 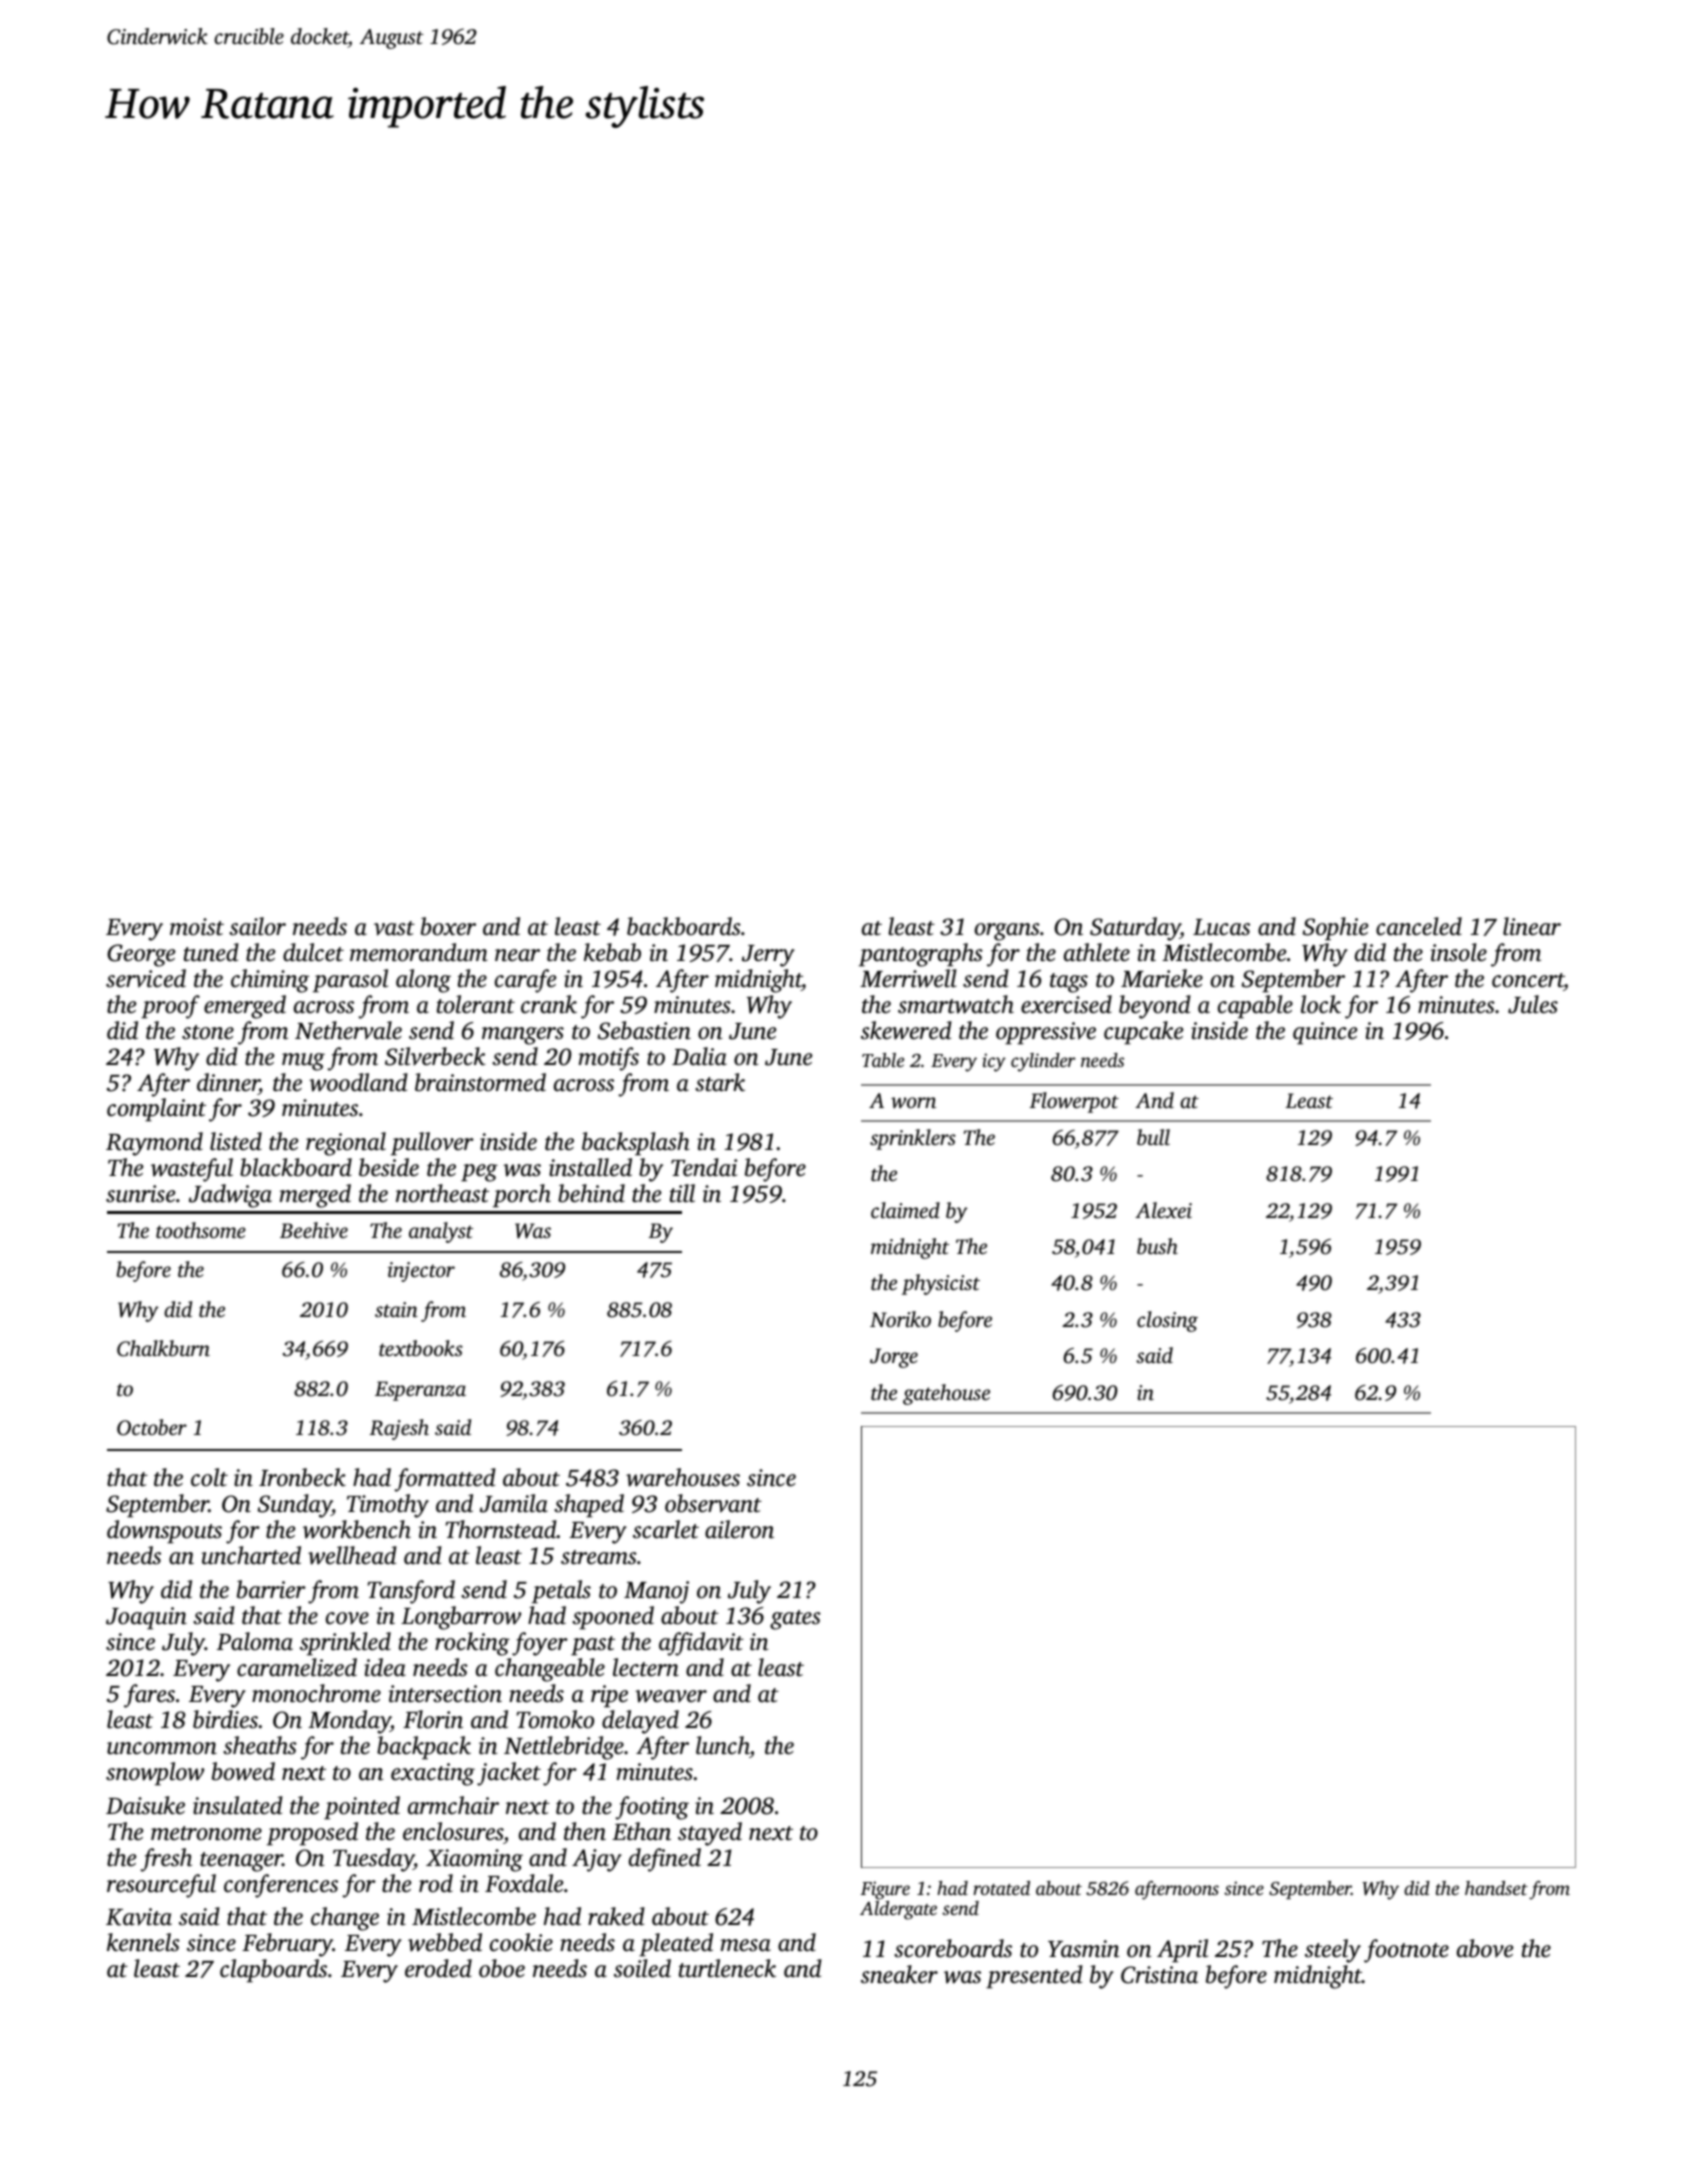 I want to click on handset, so click(x=1496, y=1888).
